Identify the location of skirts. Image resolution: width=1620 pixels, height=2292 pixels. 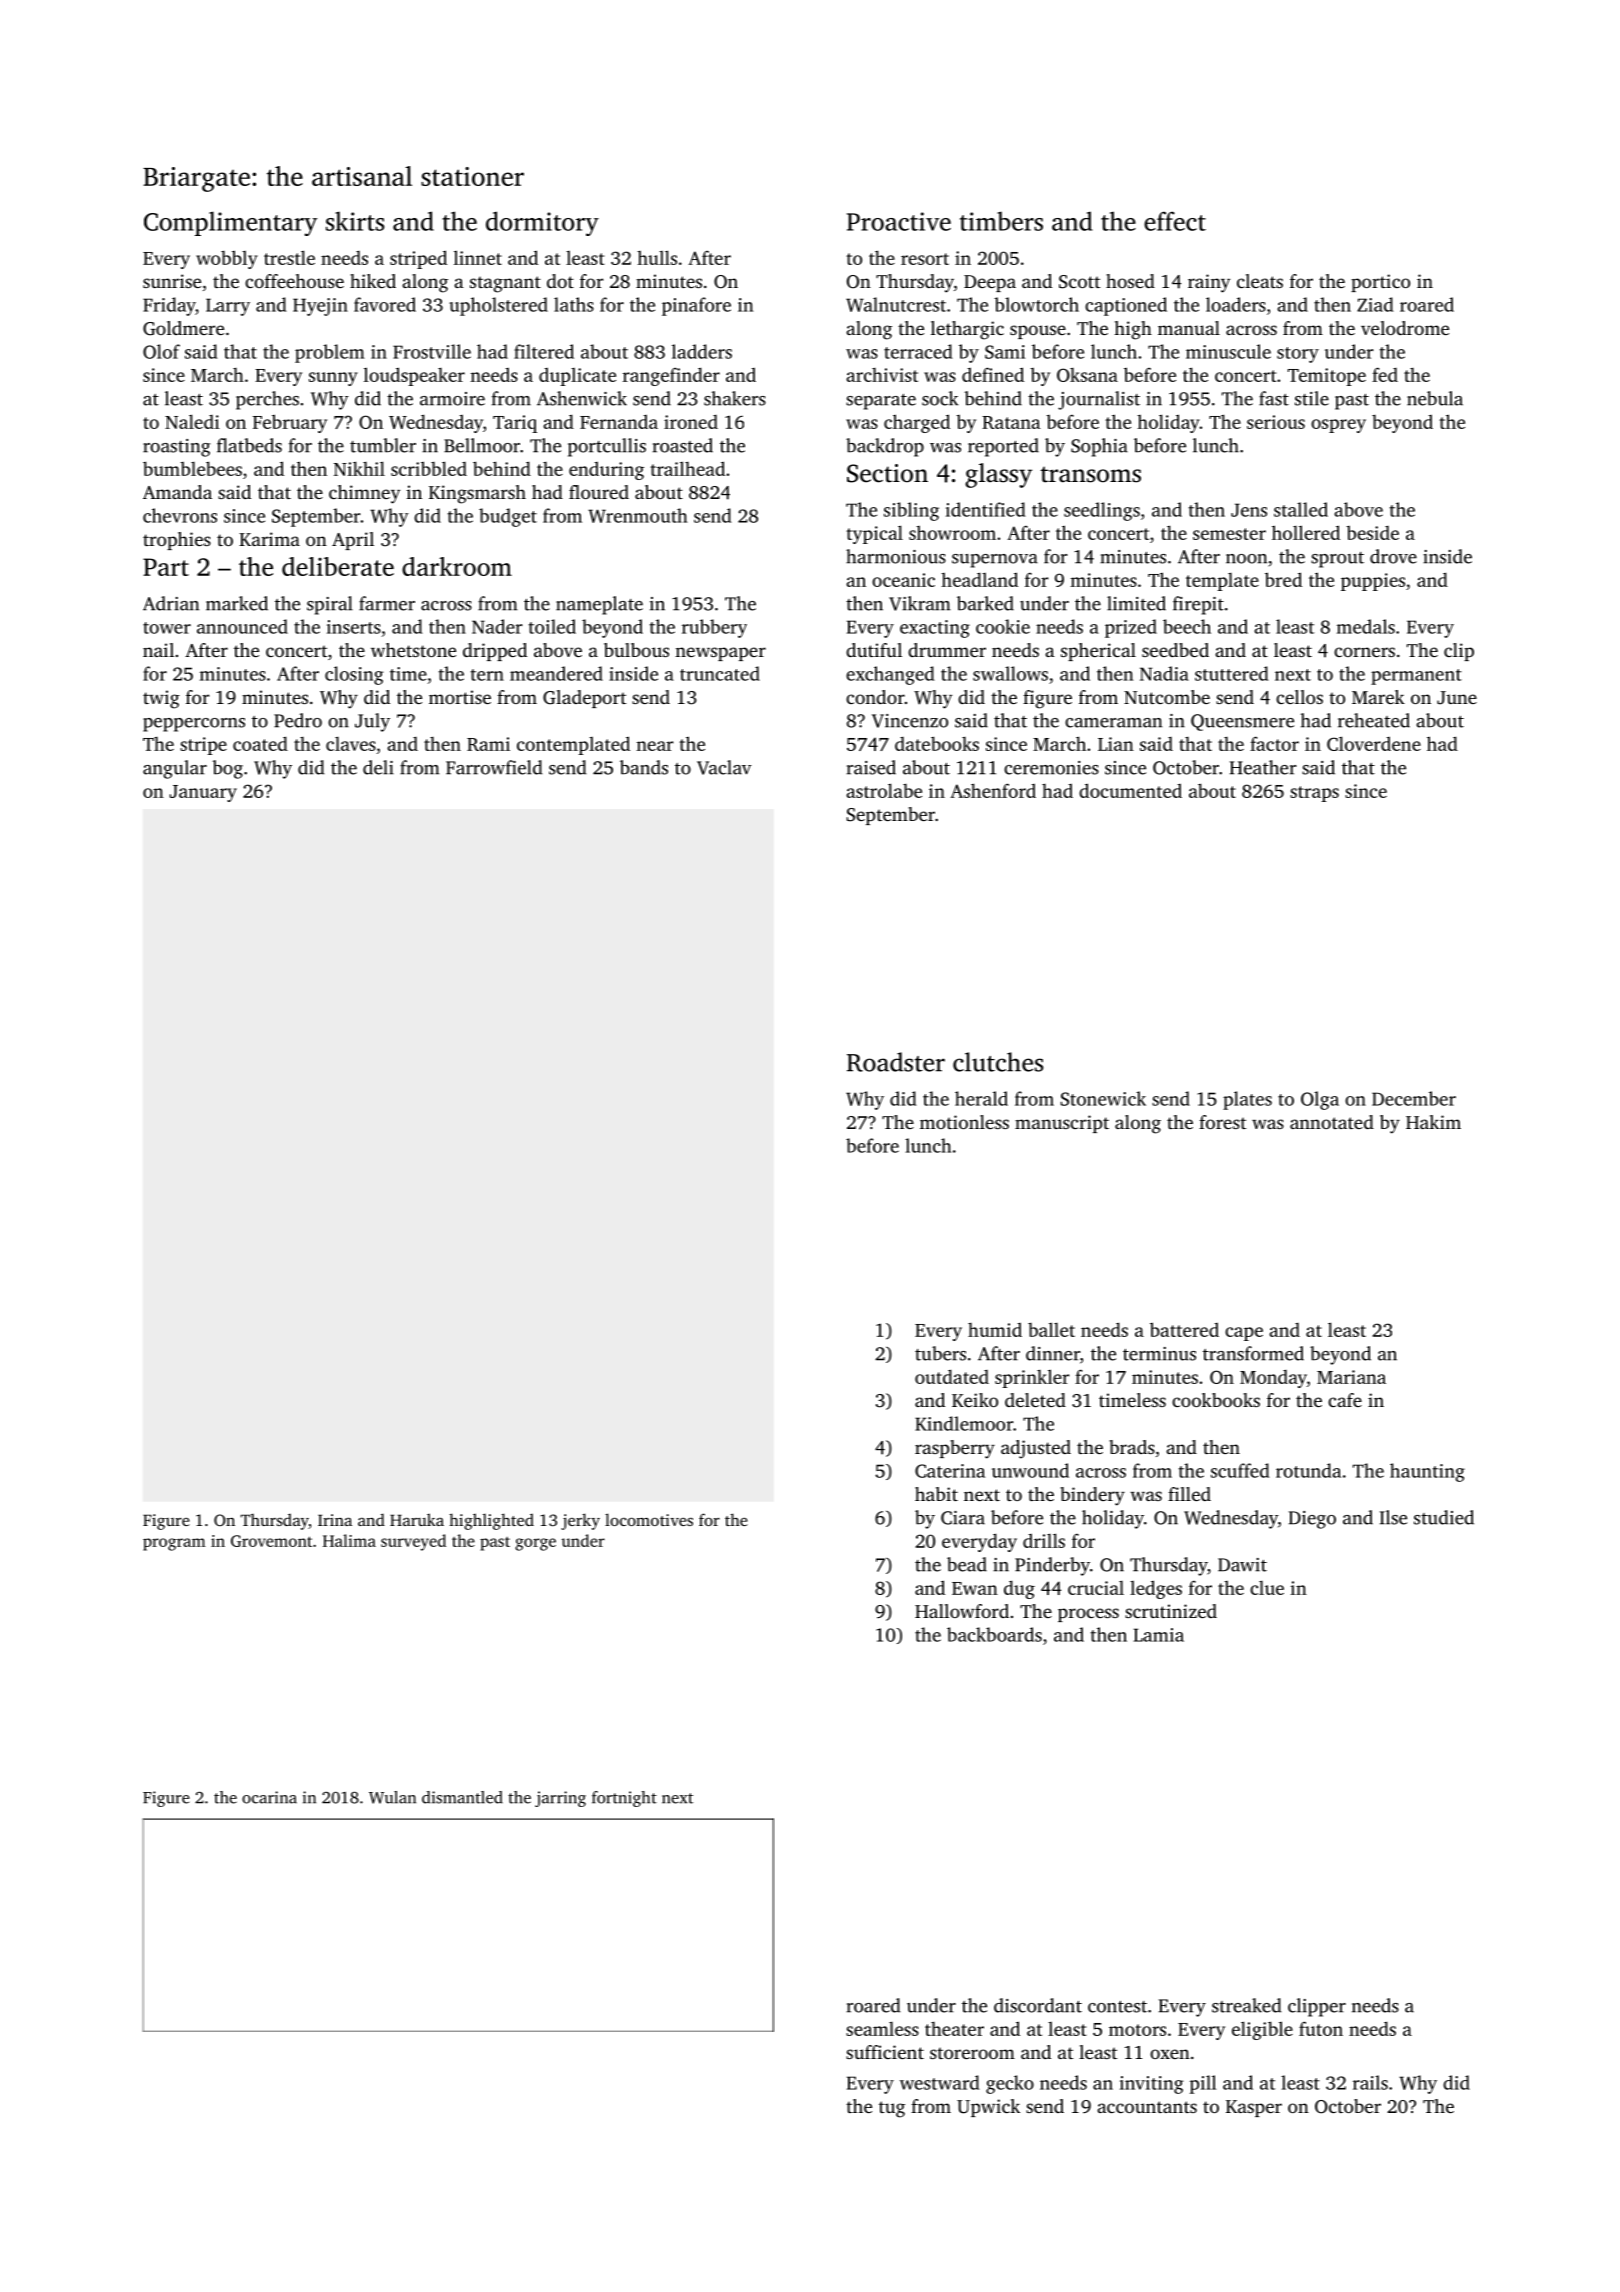
(355, 221).
